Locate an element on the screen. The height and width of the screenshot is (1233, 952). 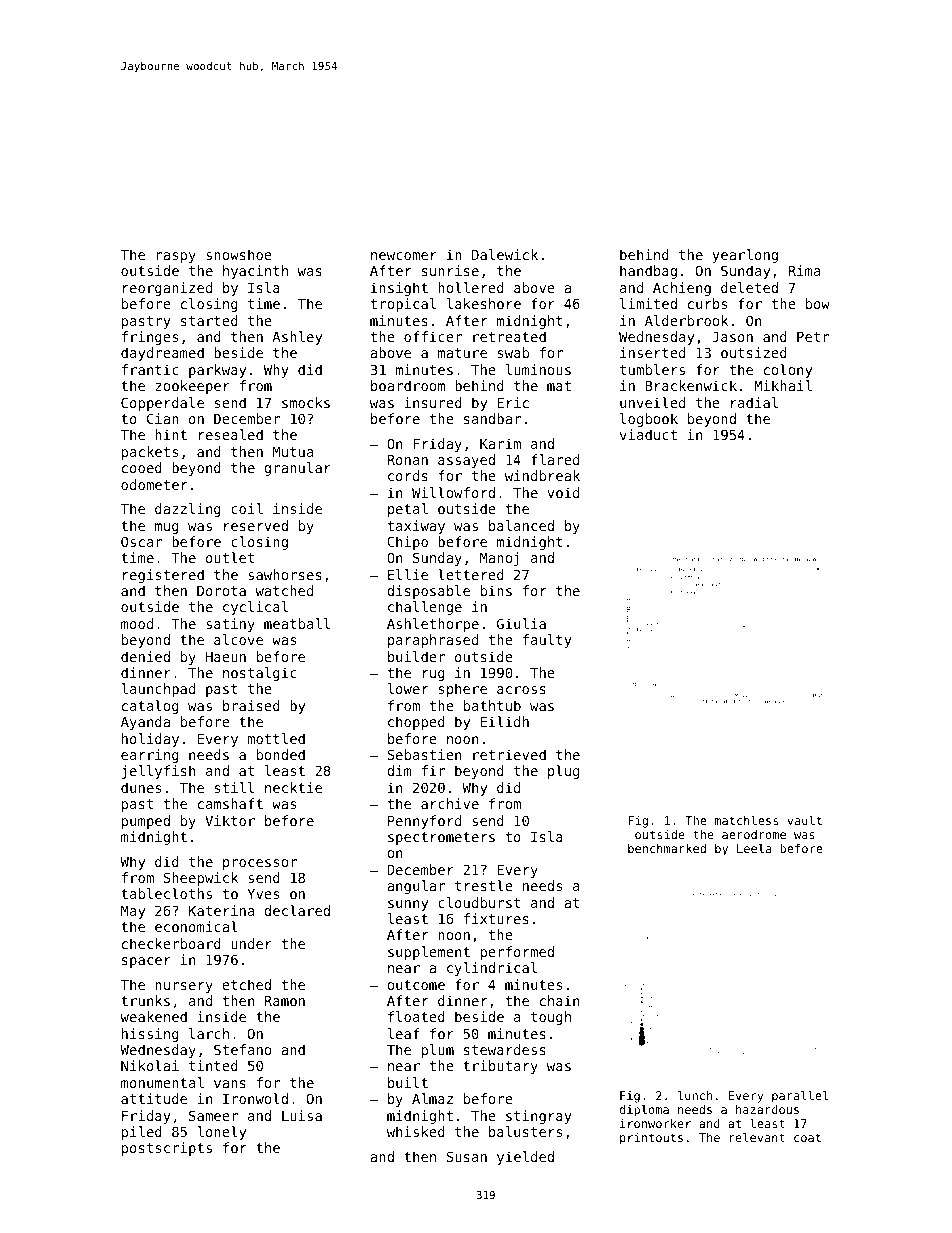
Ronan is located at coordinates (407, 460).
